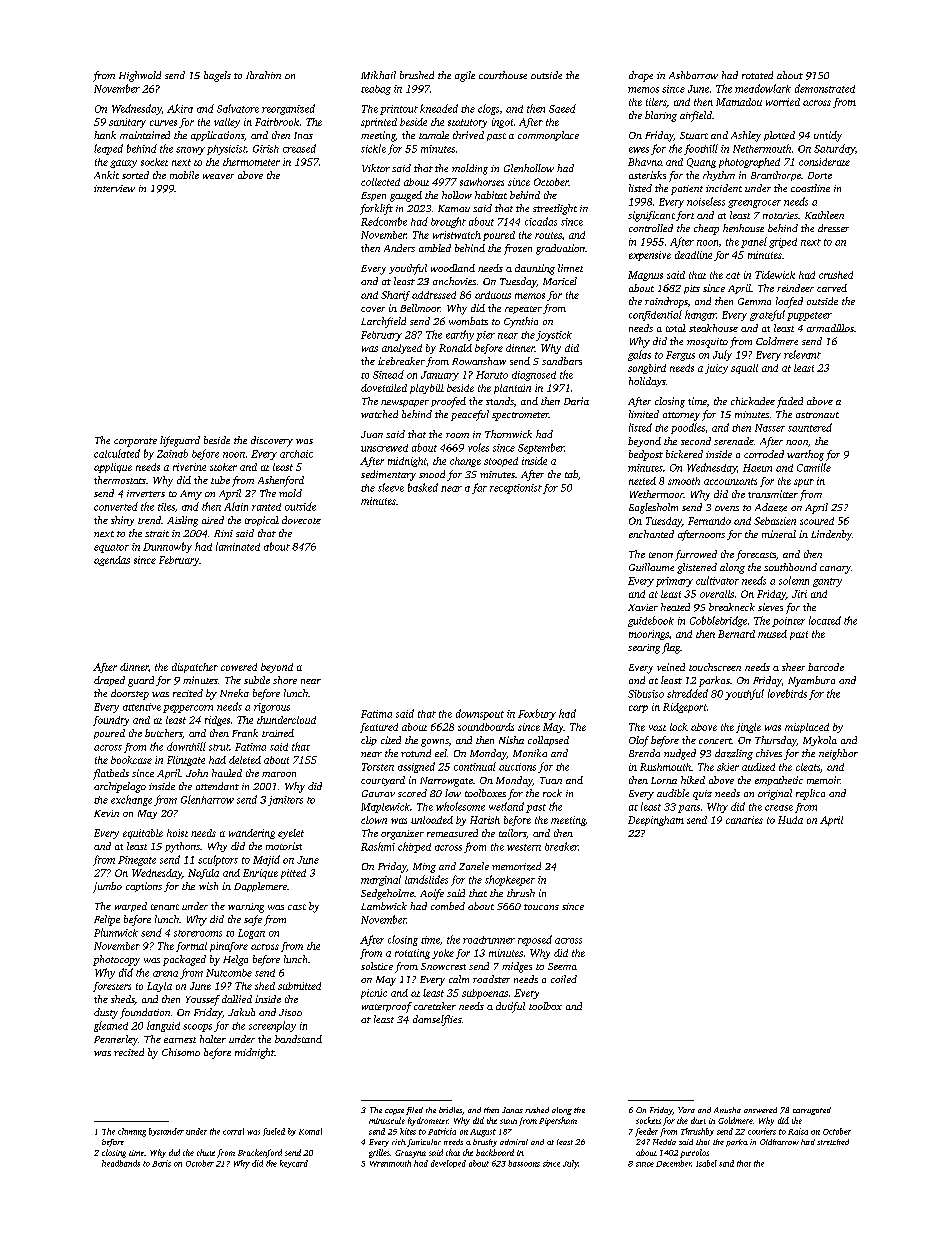  Describe the element at coordinates (479, 488) in the page. I see `far` at that location.
